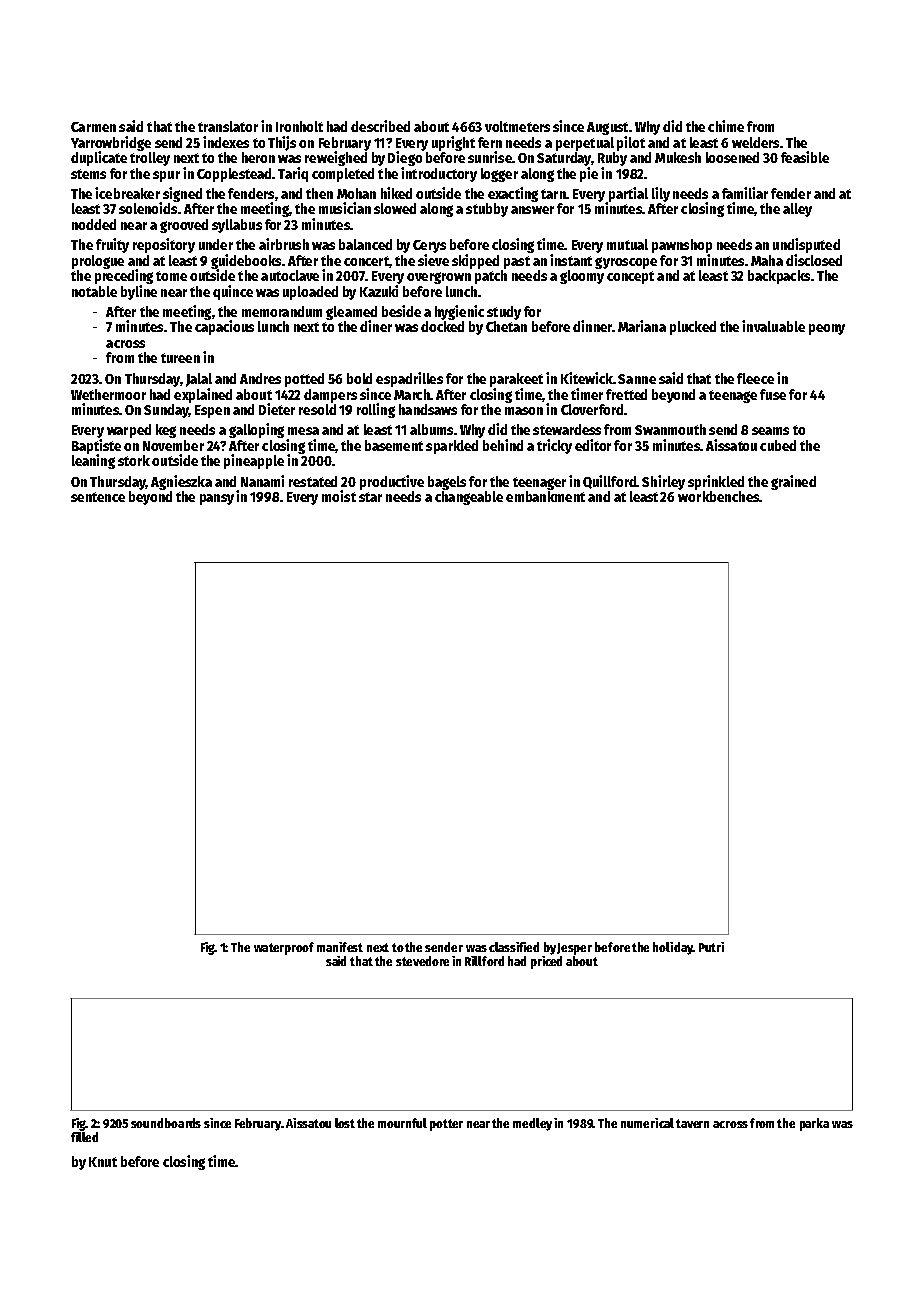 The image size is (924, 1308). What do you see at coordinates (718, 496) in the image?
I see `workbenches` at bounding box center [718, 496].
